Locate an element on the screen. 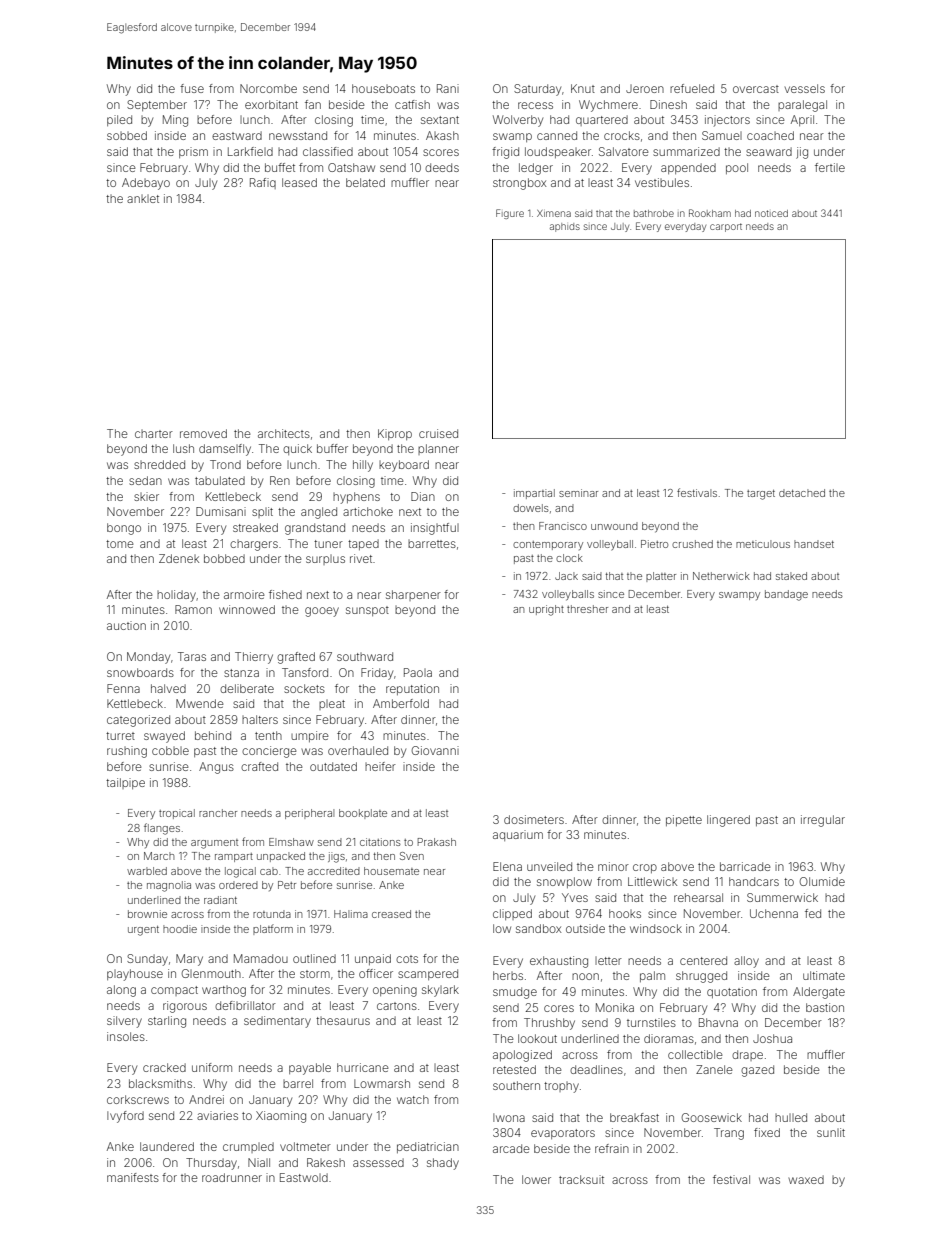 Image resolution: width=952 pixels, height=1233 pixels. seminar is located at coordinates (578, 493).
